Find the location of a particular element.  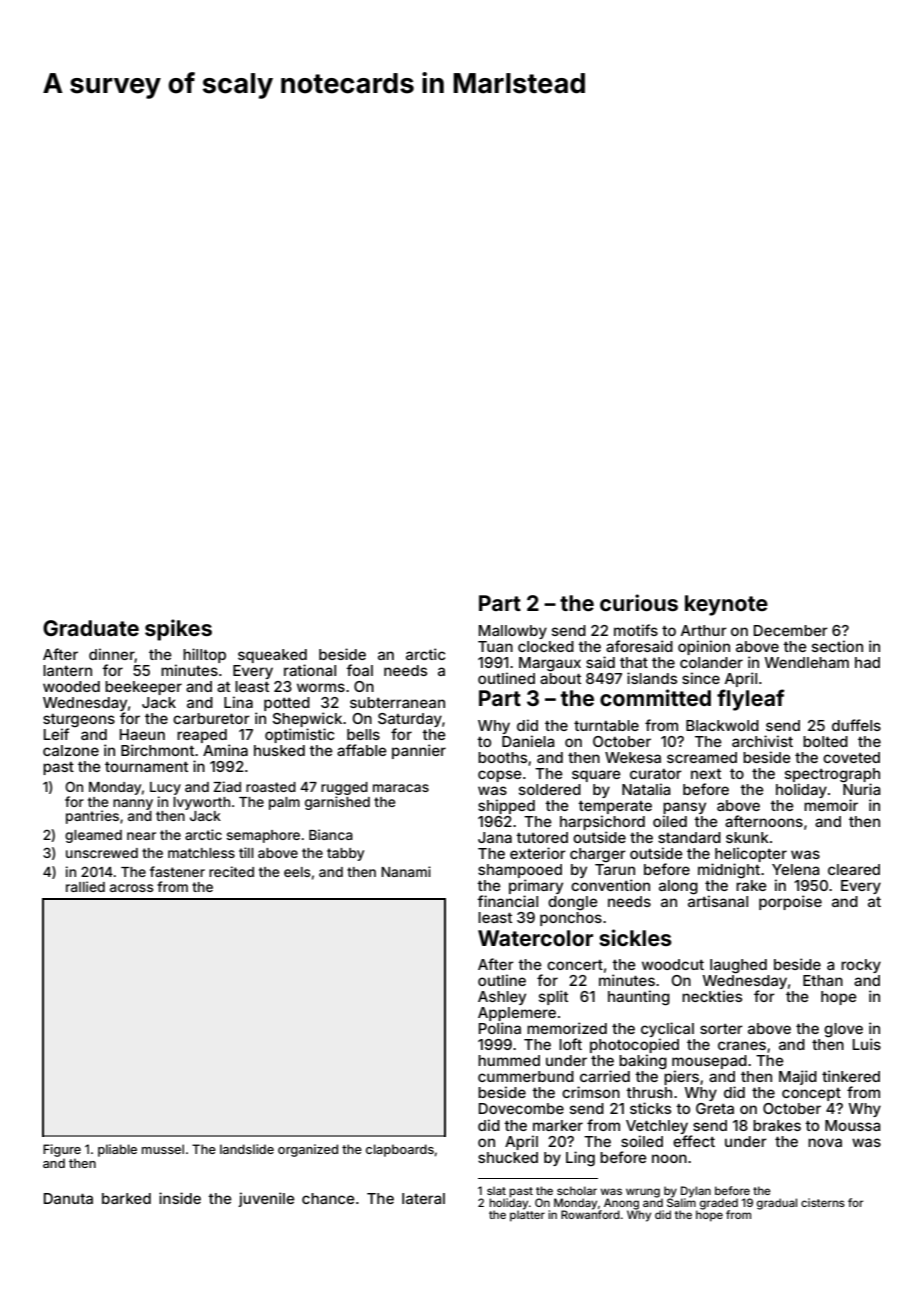

section is located at coordinates (837, 646).
